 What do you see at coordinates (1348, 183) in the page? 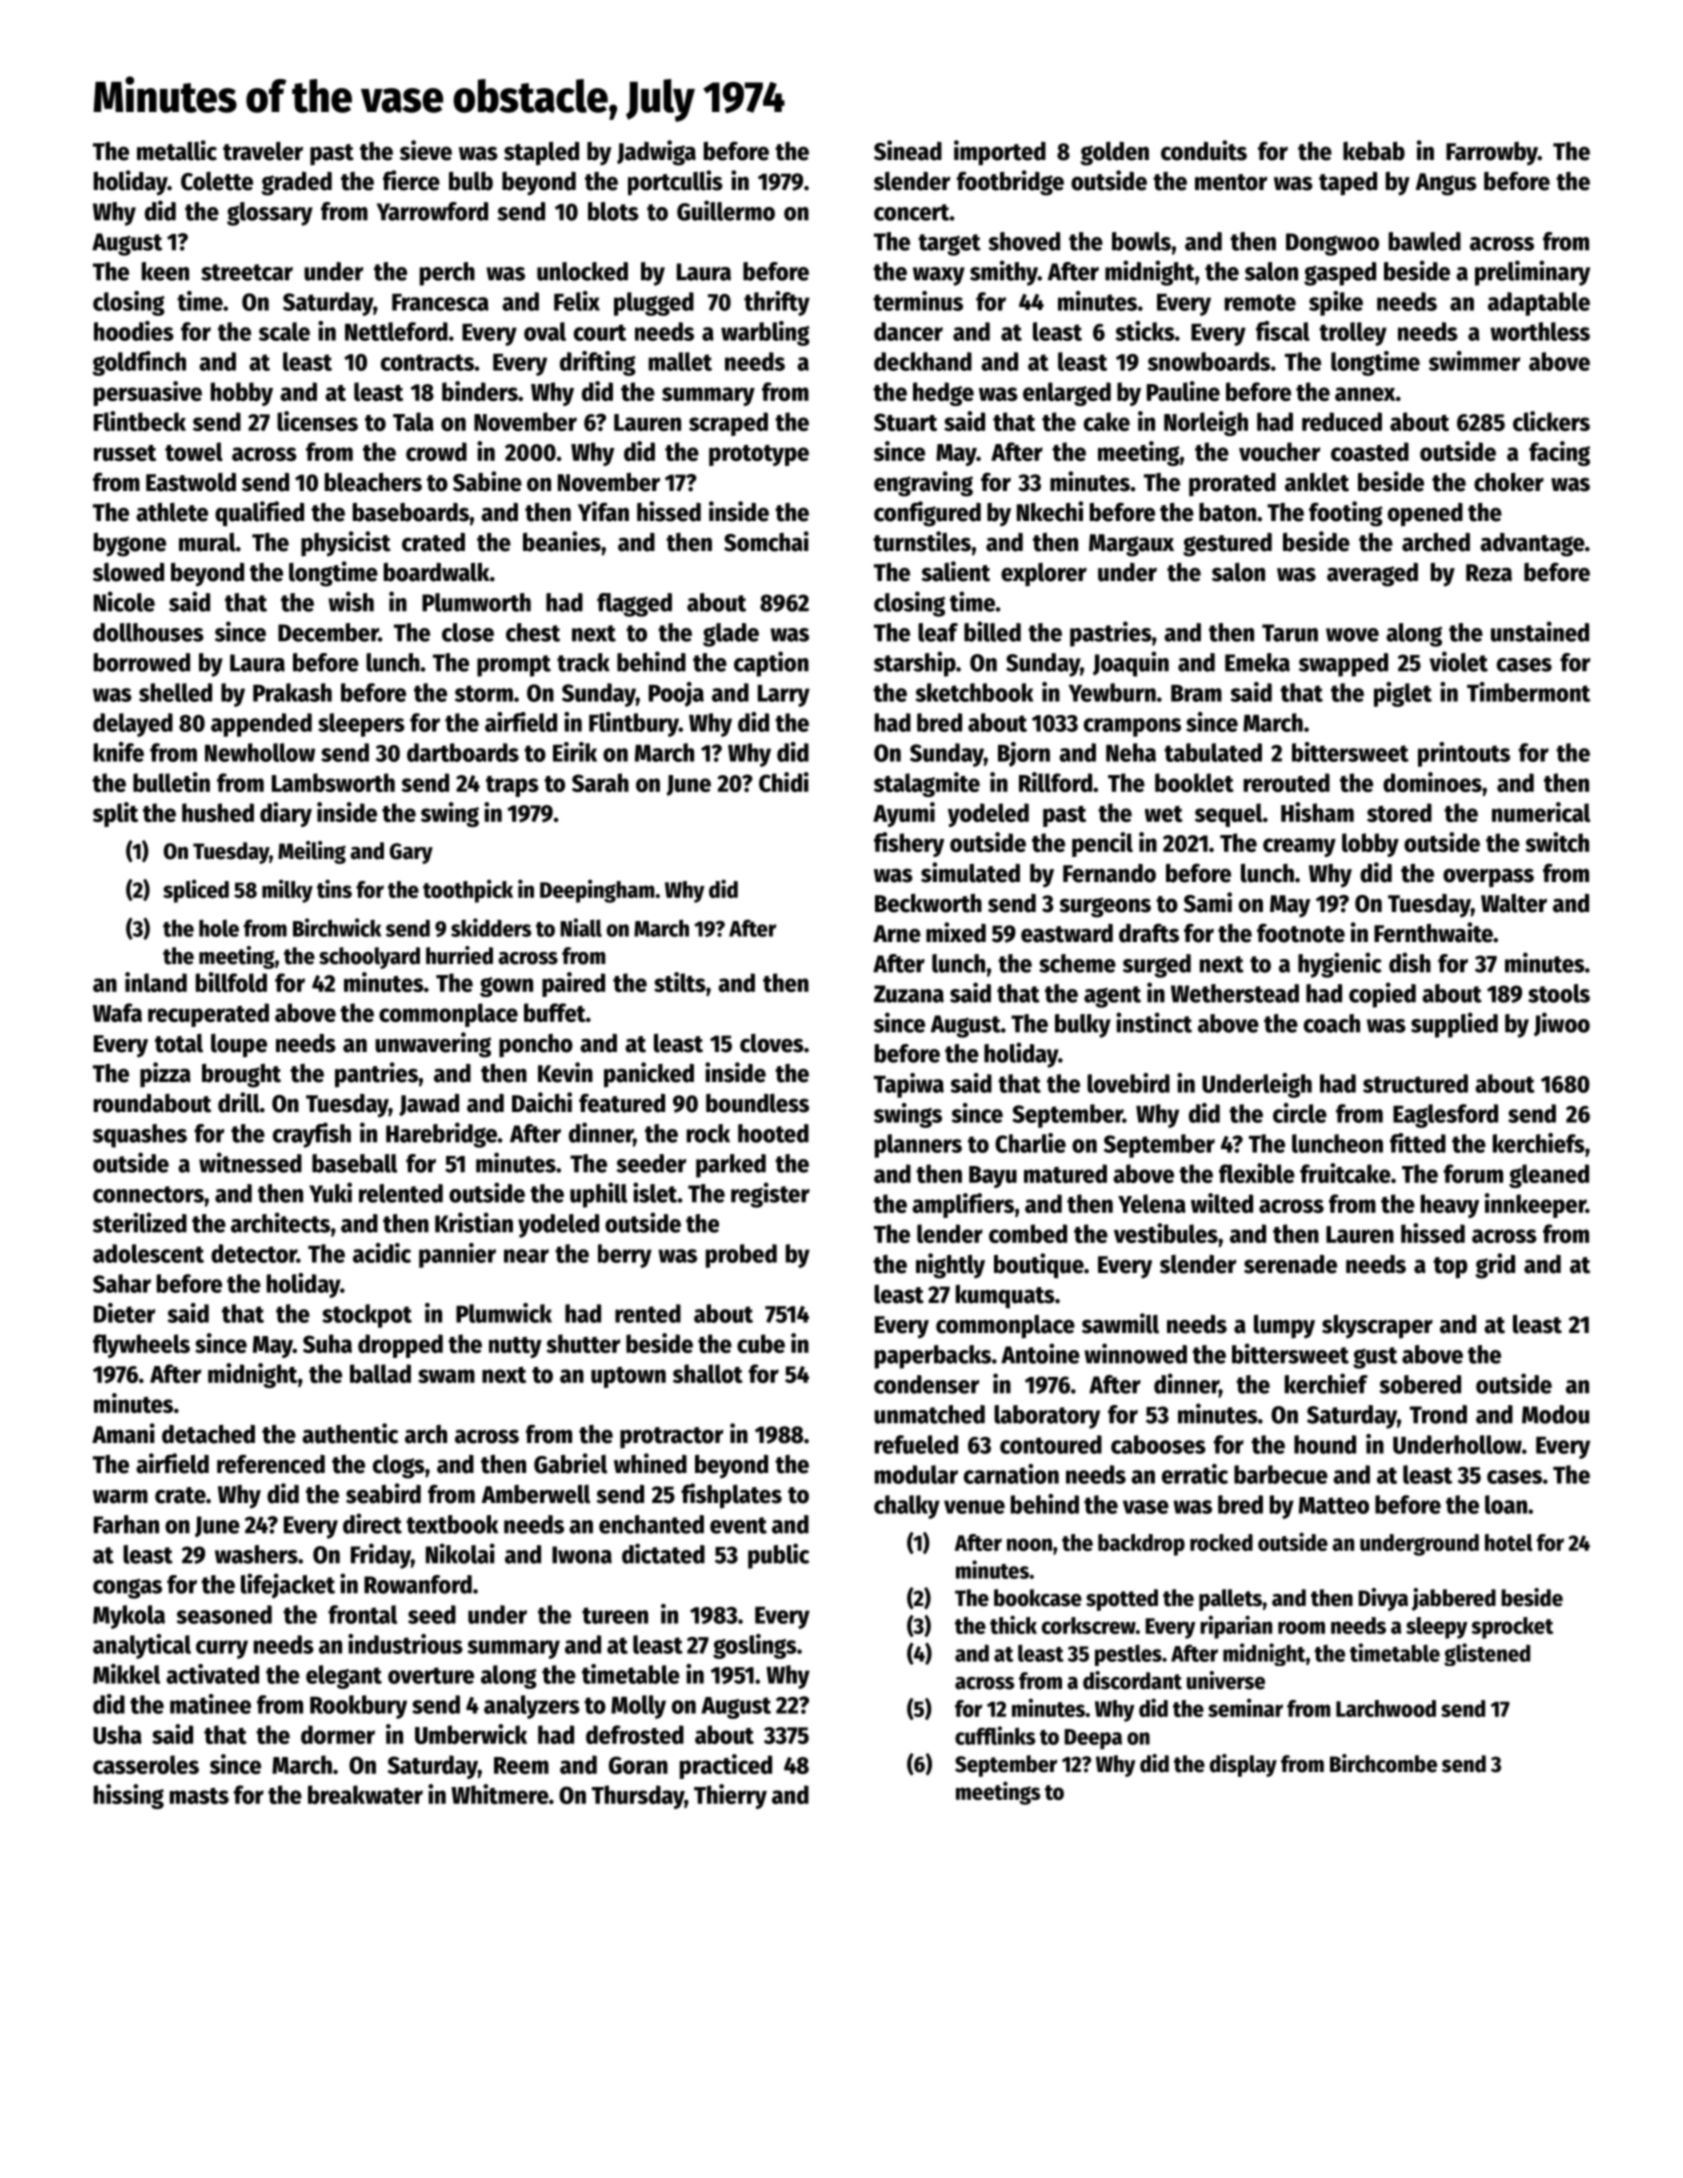
I see `taped` at bounding box center [1348, 183].
